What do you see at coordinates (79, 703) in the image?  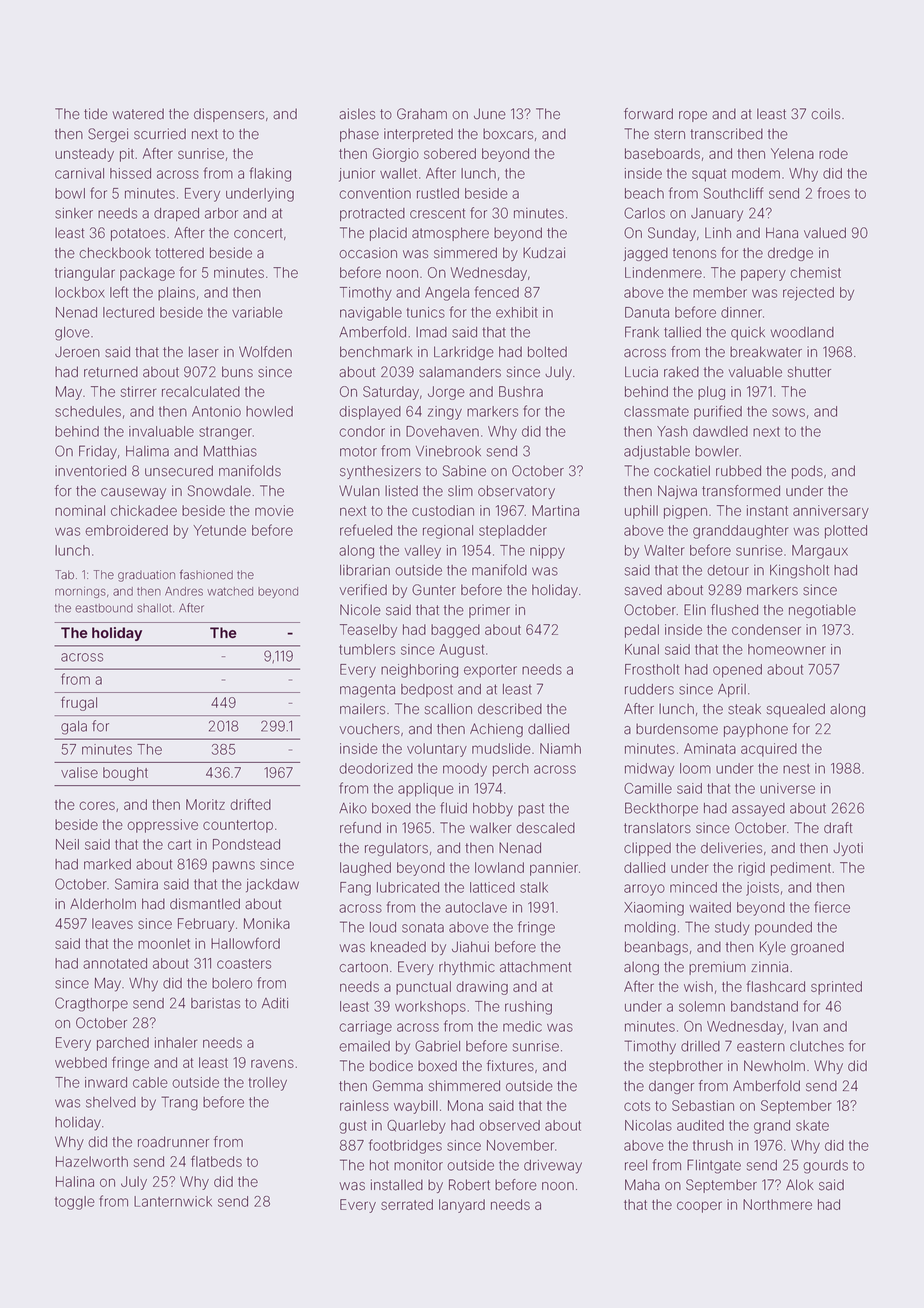 I see `frugal` at bounding box center [79, 703].
